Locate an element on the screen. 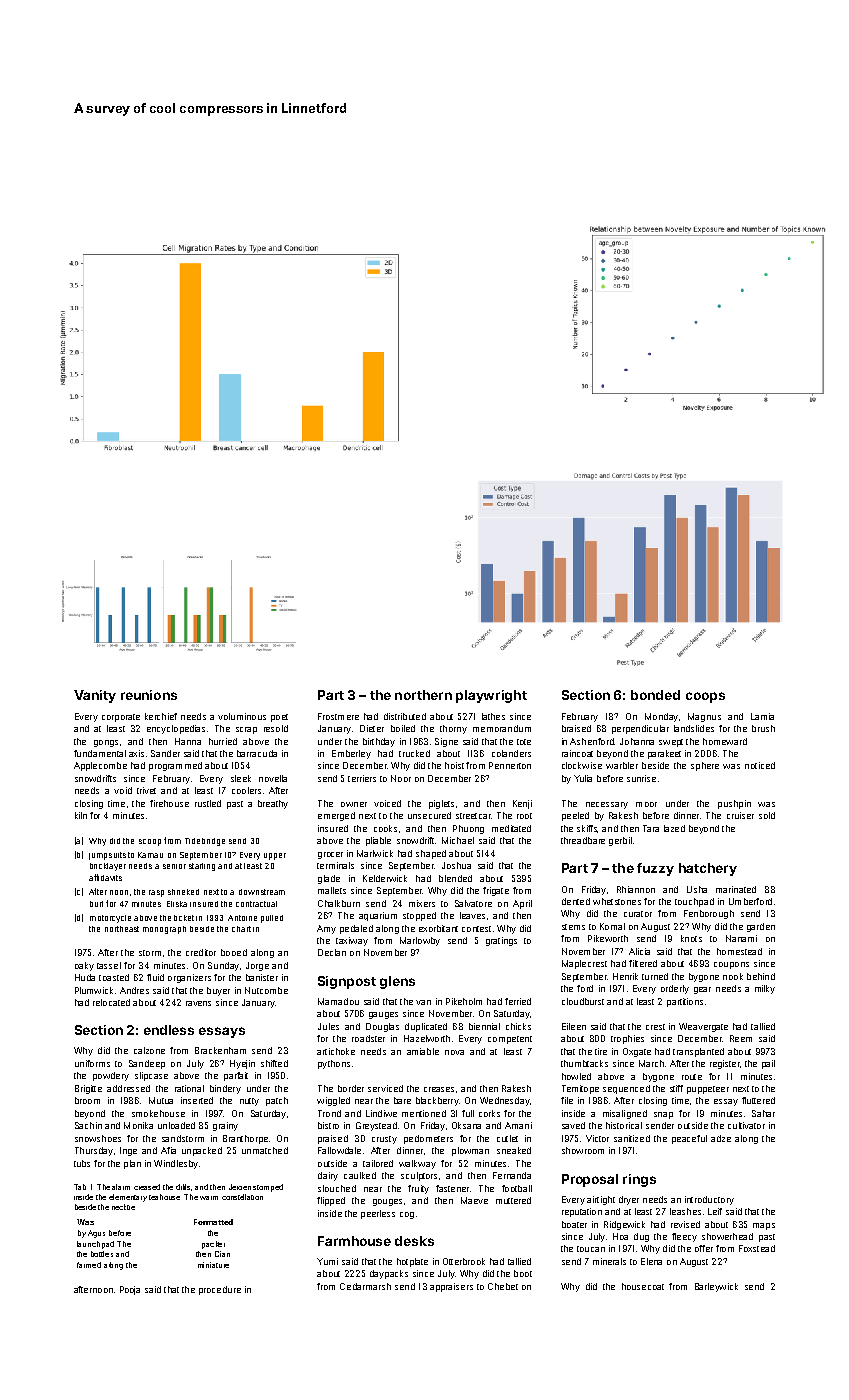 This screenshot has width=849, height=1400. stomped is located at coordinates (268, 1188).
